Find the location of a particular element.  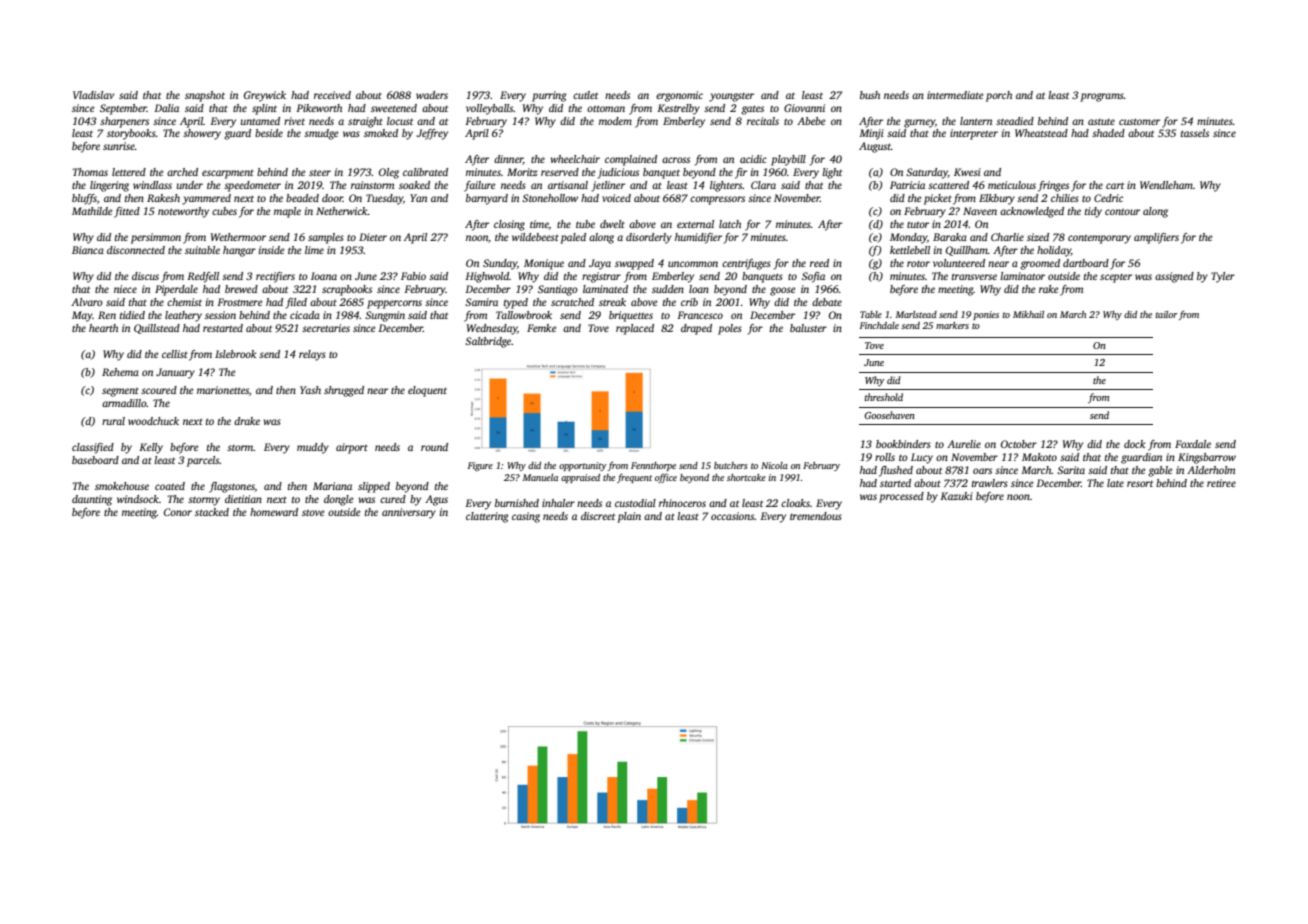

tremendous is located at coordinates (816, 516).
